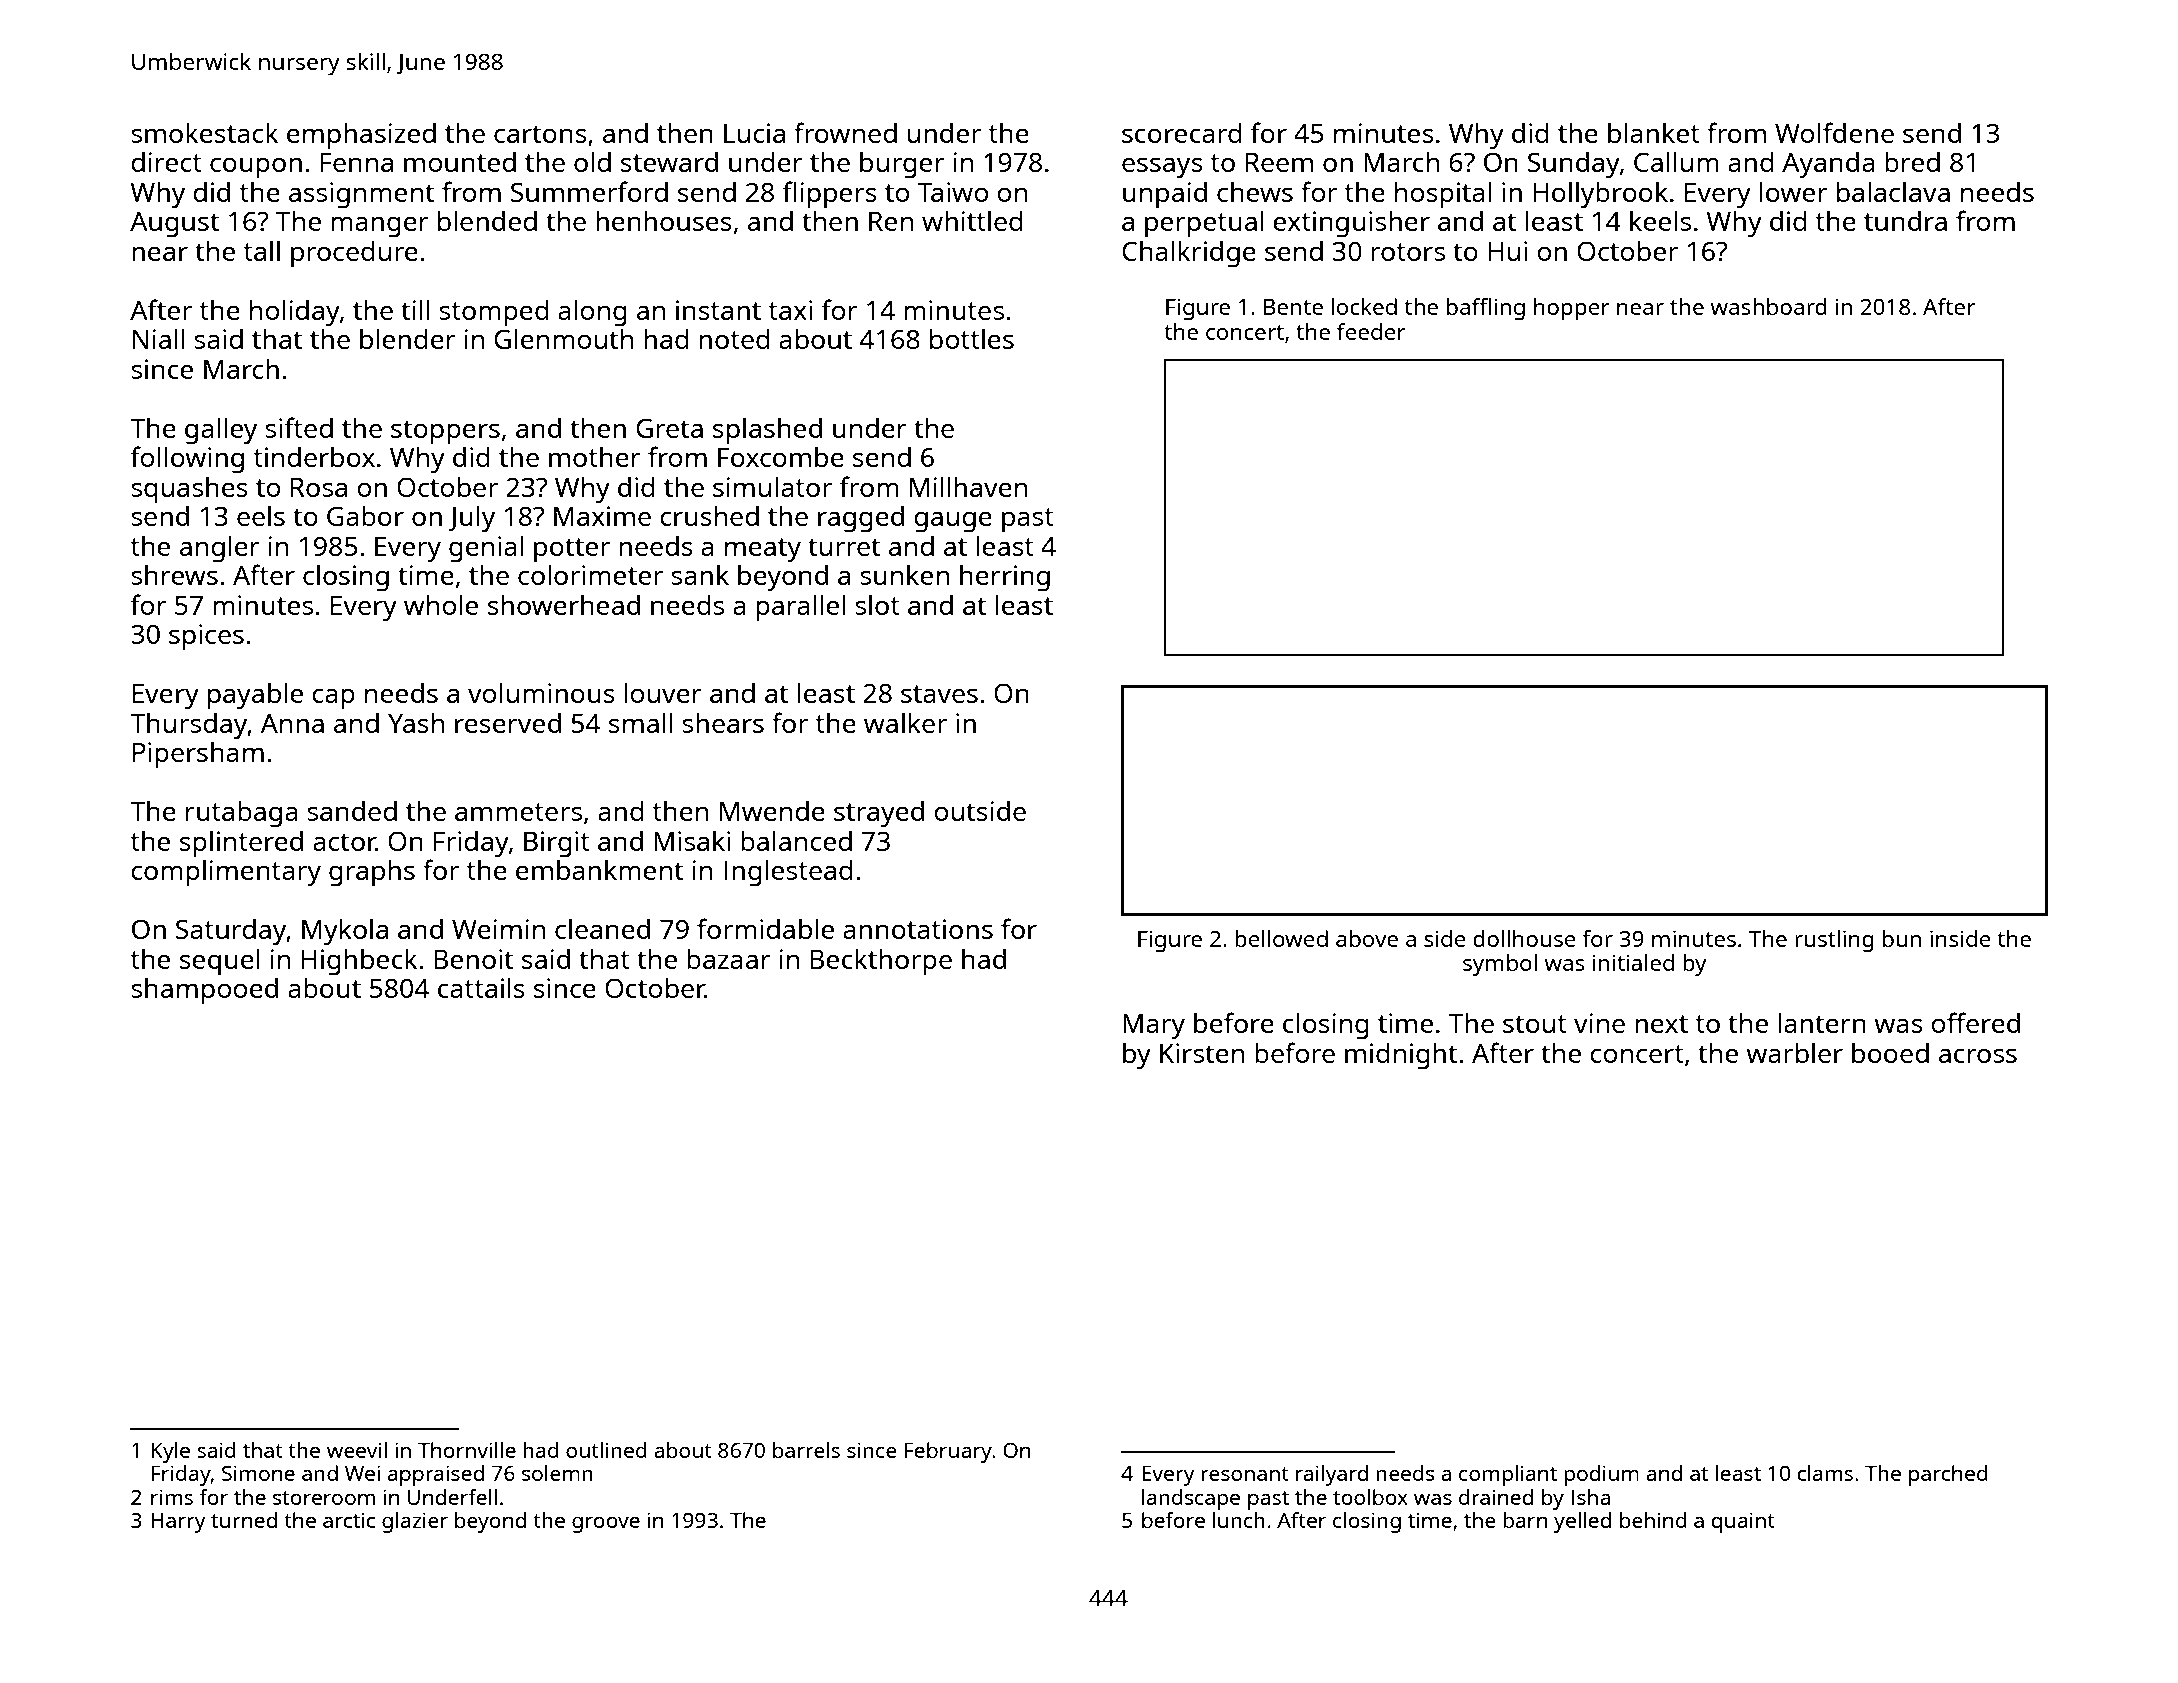  What do you see at coordinates (1154, 1026) in the document?
I see `Mary` at bounding box center [1154, 1026].
